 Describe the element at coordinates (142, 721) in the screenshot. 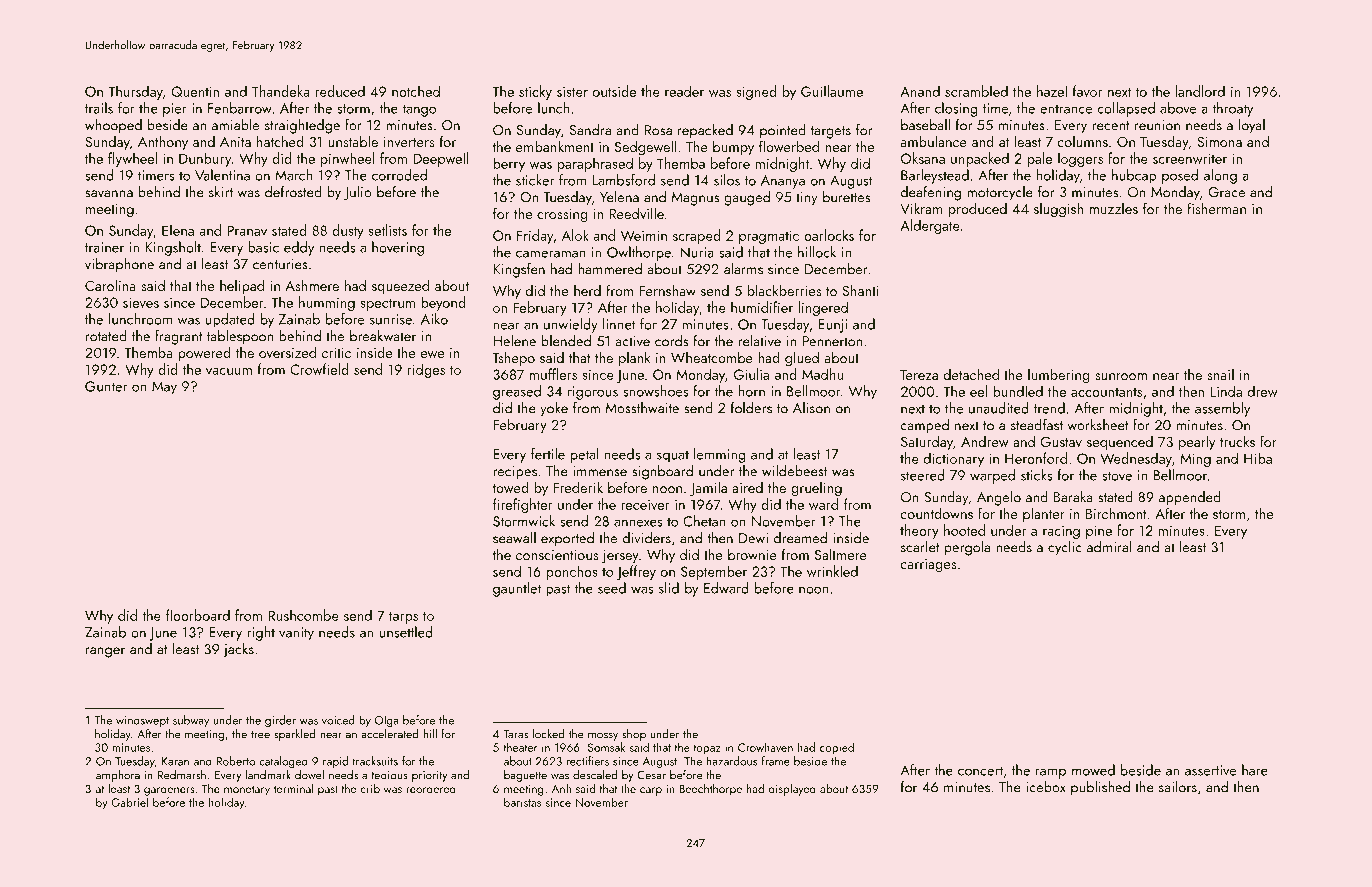

I see `windswept` at that location.
